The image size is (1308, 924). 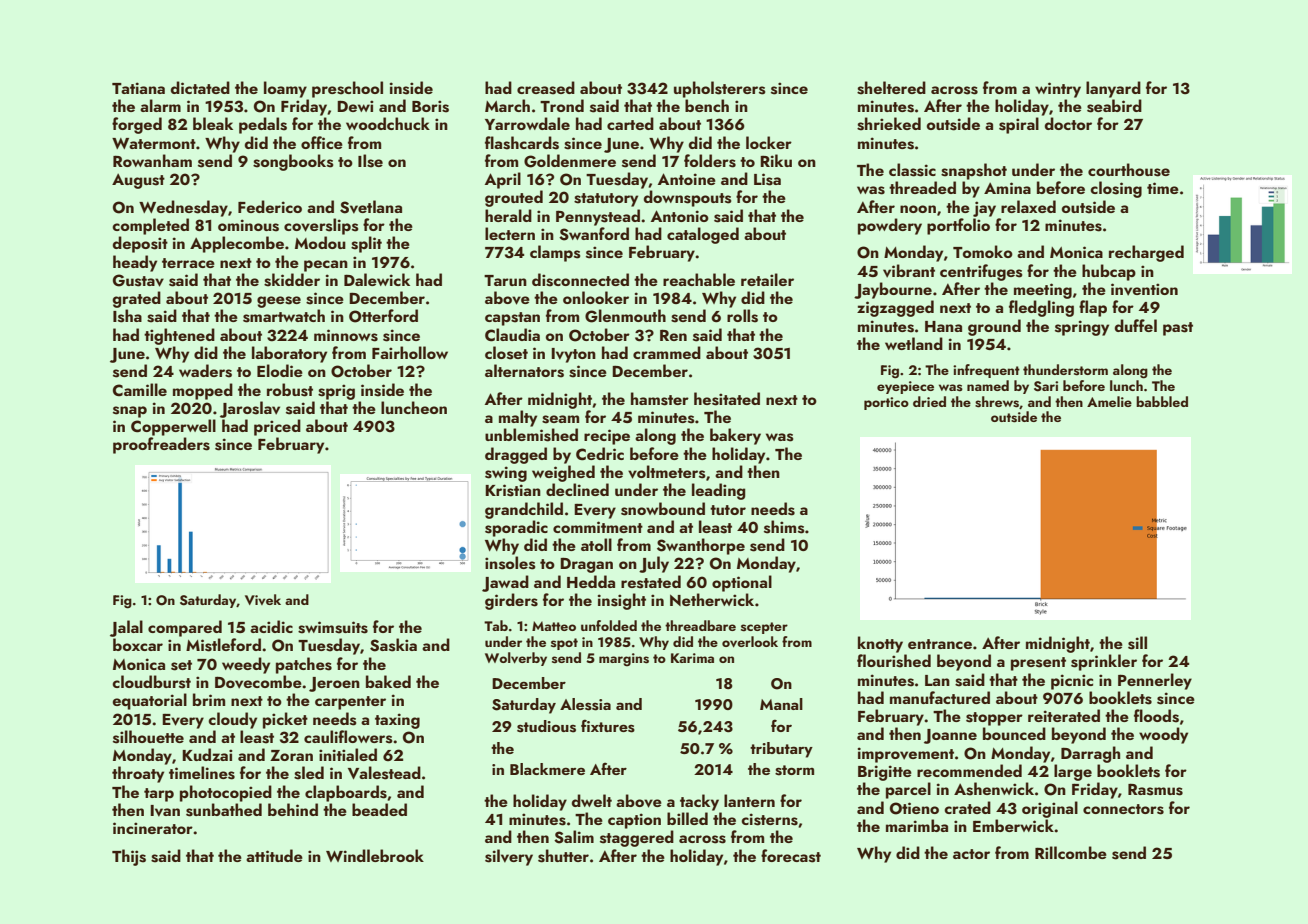 What do you see at coordinates (1058, 90) in the screenshot?
I see `wintry` at bounding box center [1058, 90].
